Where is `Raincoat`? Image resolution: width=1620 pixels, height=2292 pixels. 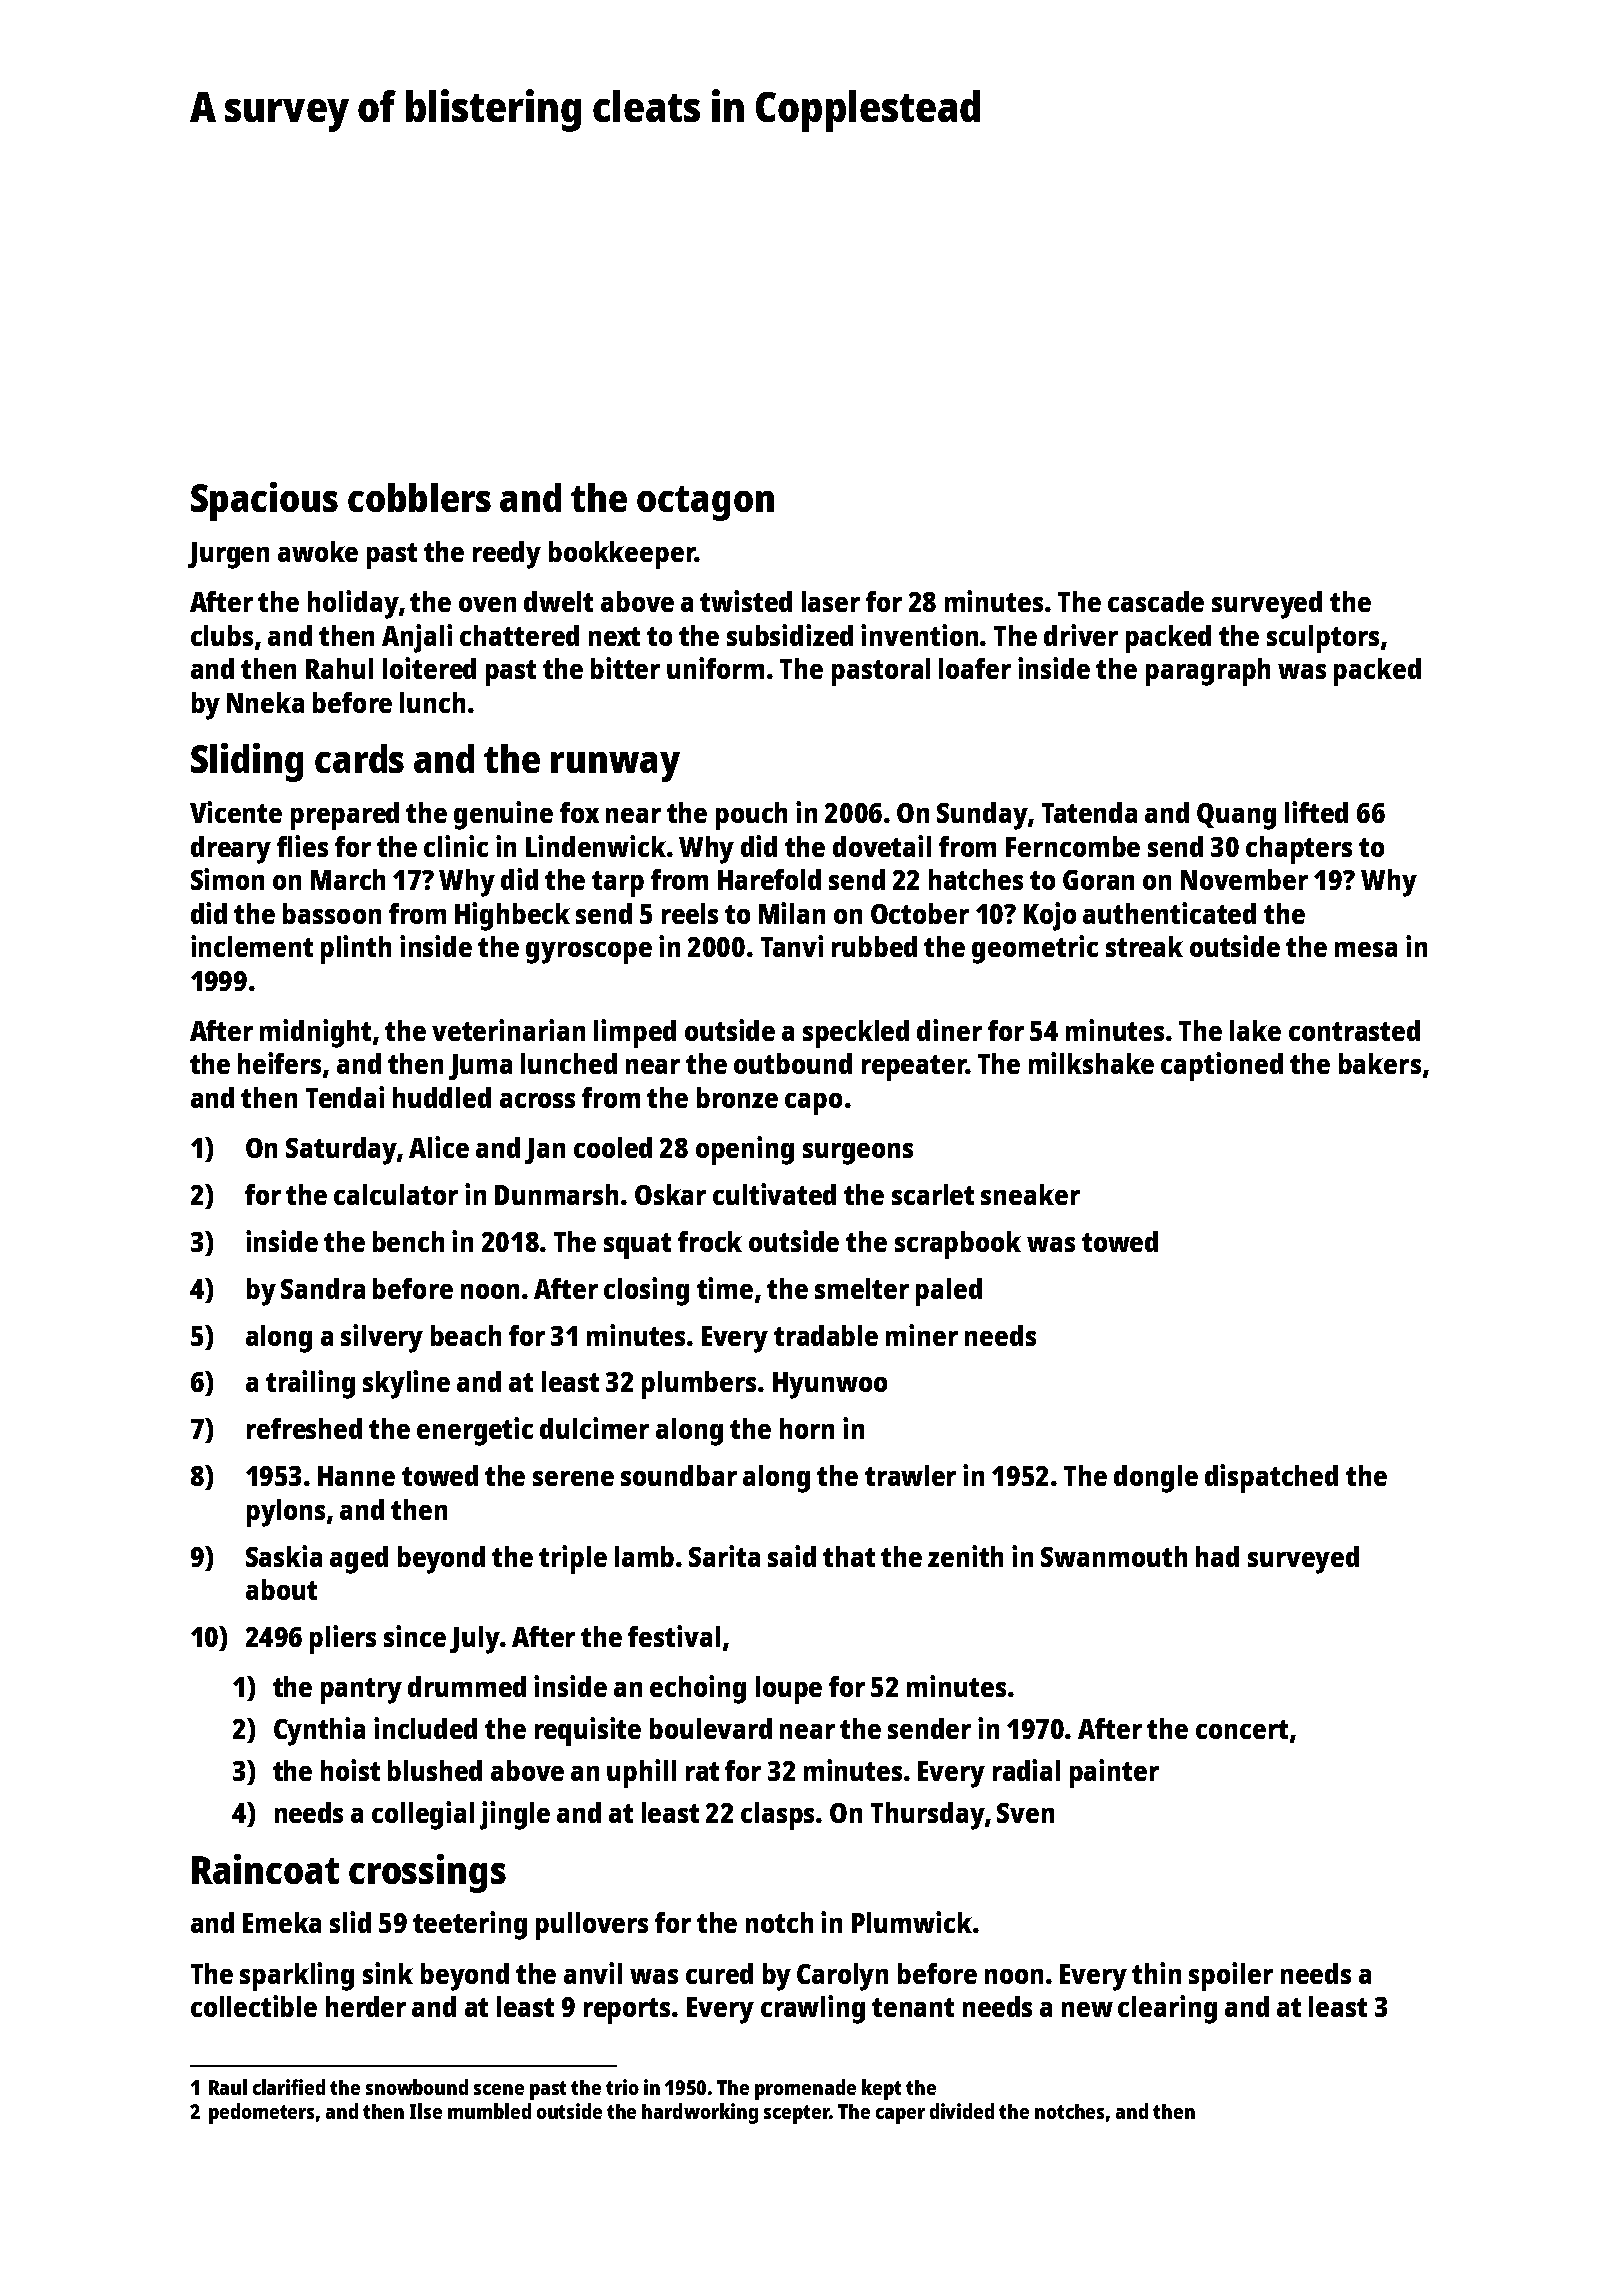
Raincoat is located at coordinates (265, 1869).
